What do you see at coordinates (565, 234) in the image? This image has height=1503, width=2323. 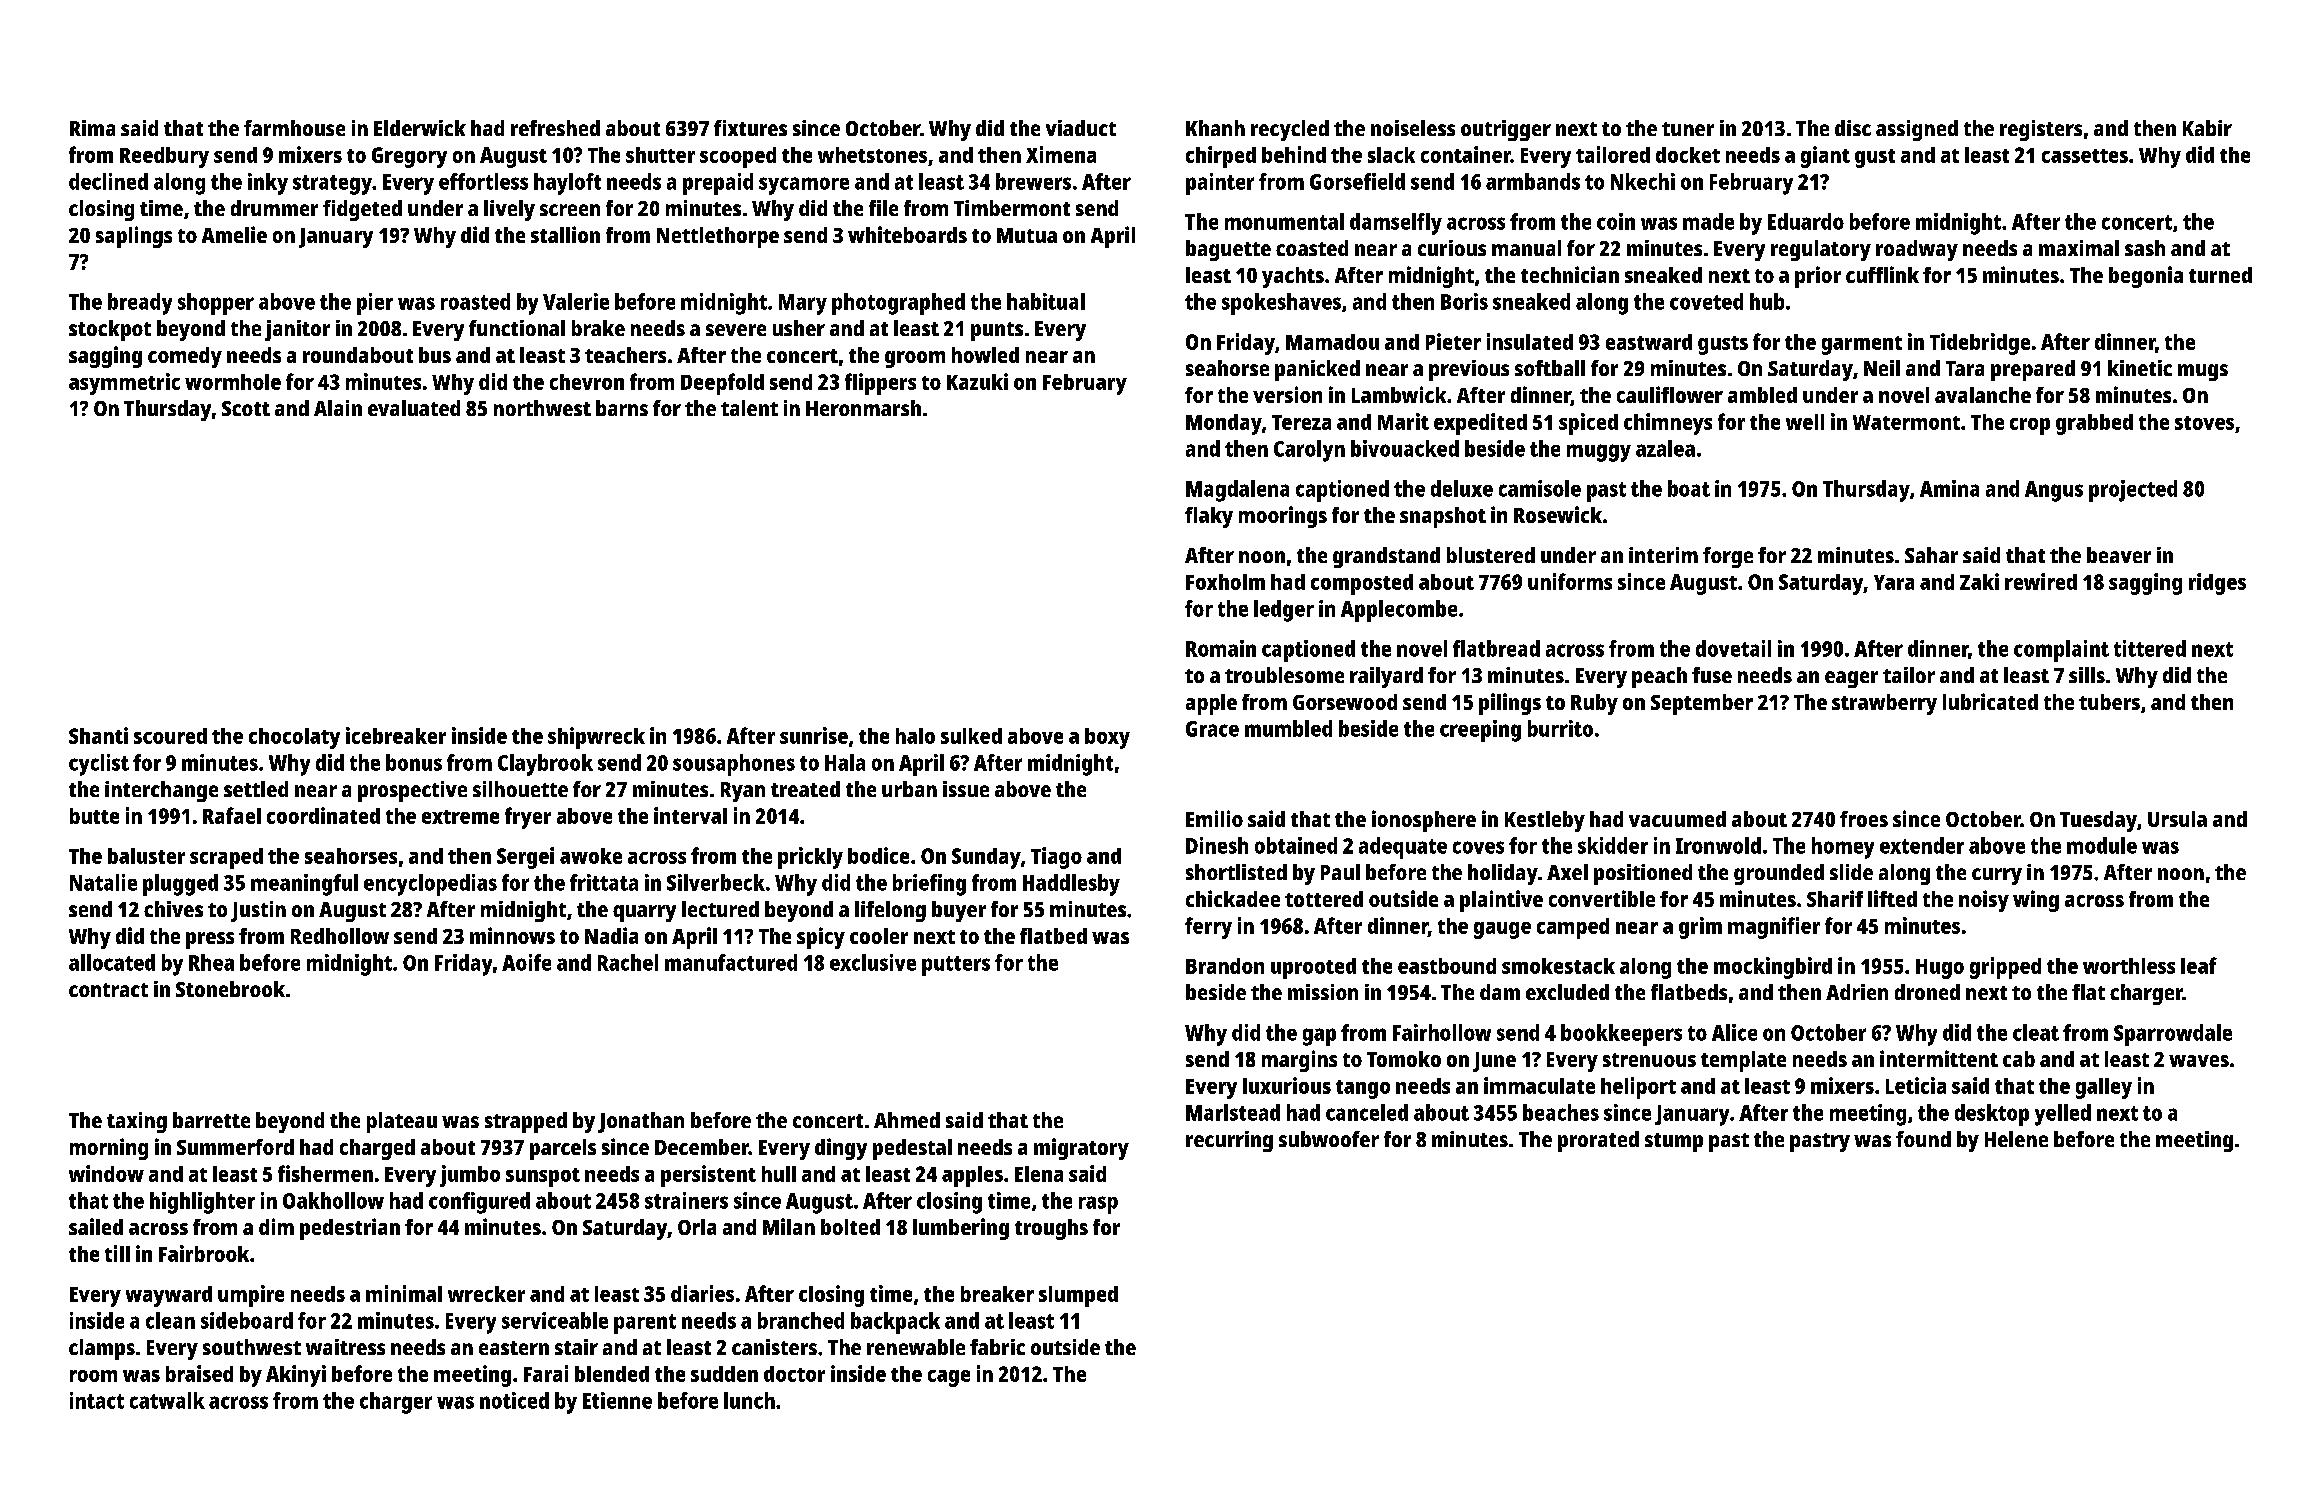 I see `stallion` at bounding box center [565, 234].
